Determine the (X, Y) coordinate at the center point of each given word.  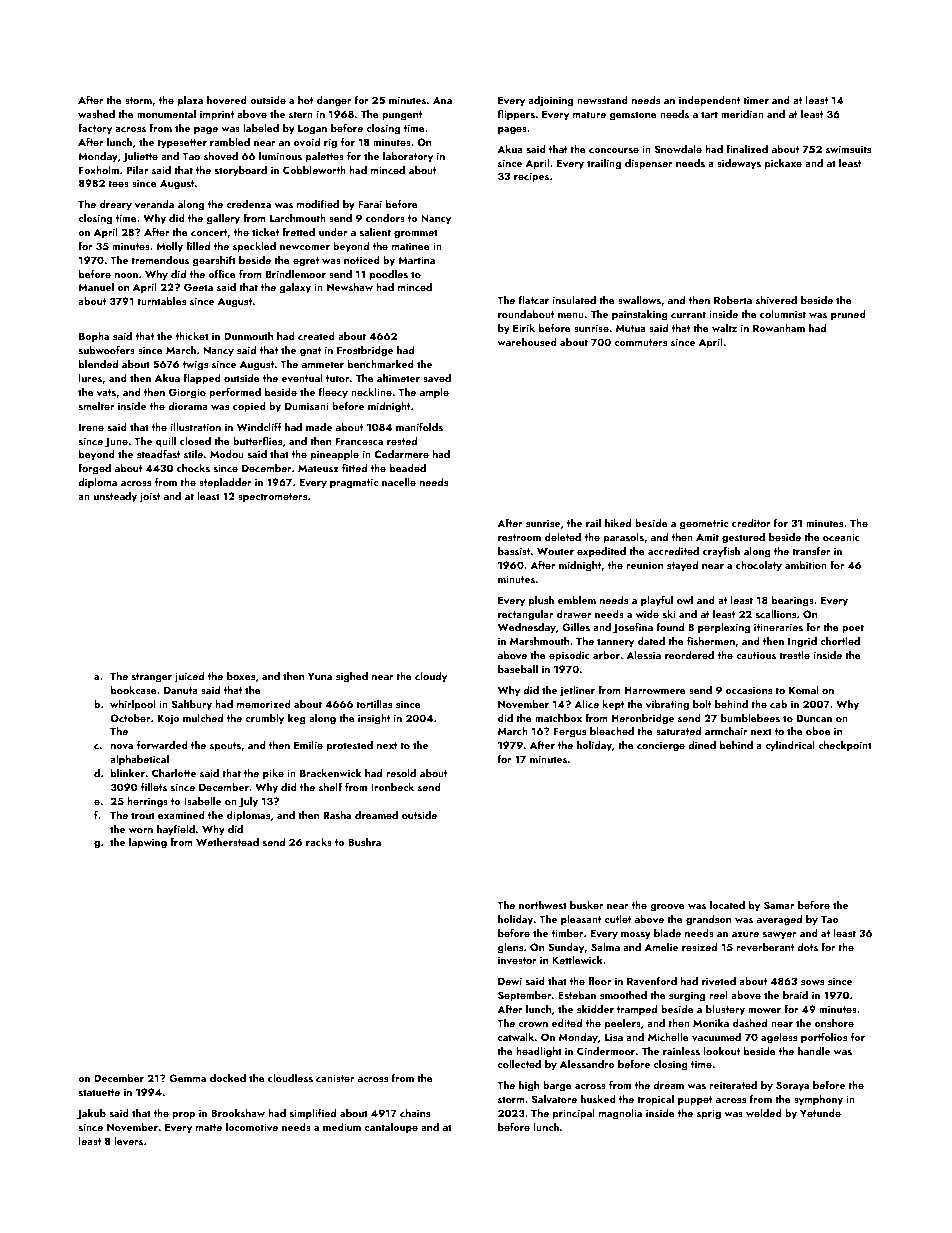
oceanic (841, 537)
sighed (352, 677)
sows (812, 982)
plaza (190, 101)
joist (149, 497)
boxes (241, 676)
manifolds (419, 426)
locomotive (252, 1127)
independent (709, 101)
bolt (702, 704)
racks (319, 842)
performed (235, 393)
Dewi (510, 981)
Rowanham (779, 328)
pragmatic (354, 483)
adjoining (550, 101)
